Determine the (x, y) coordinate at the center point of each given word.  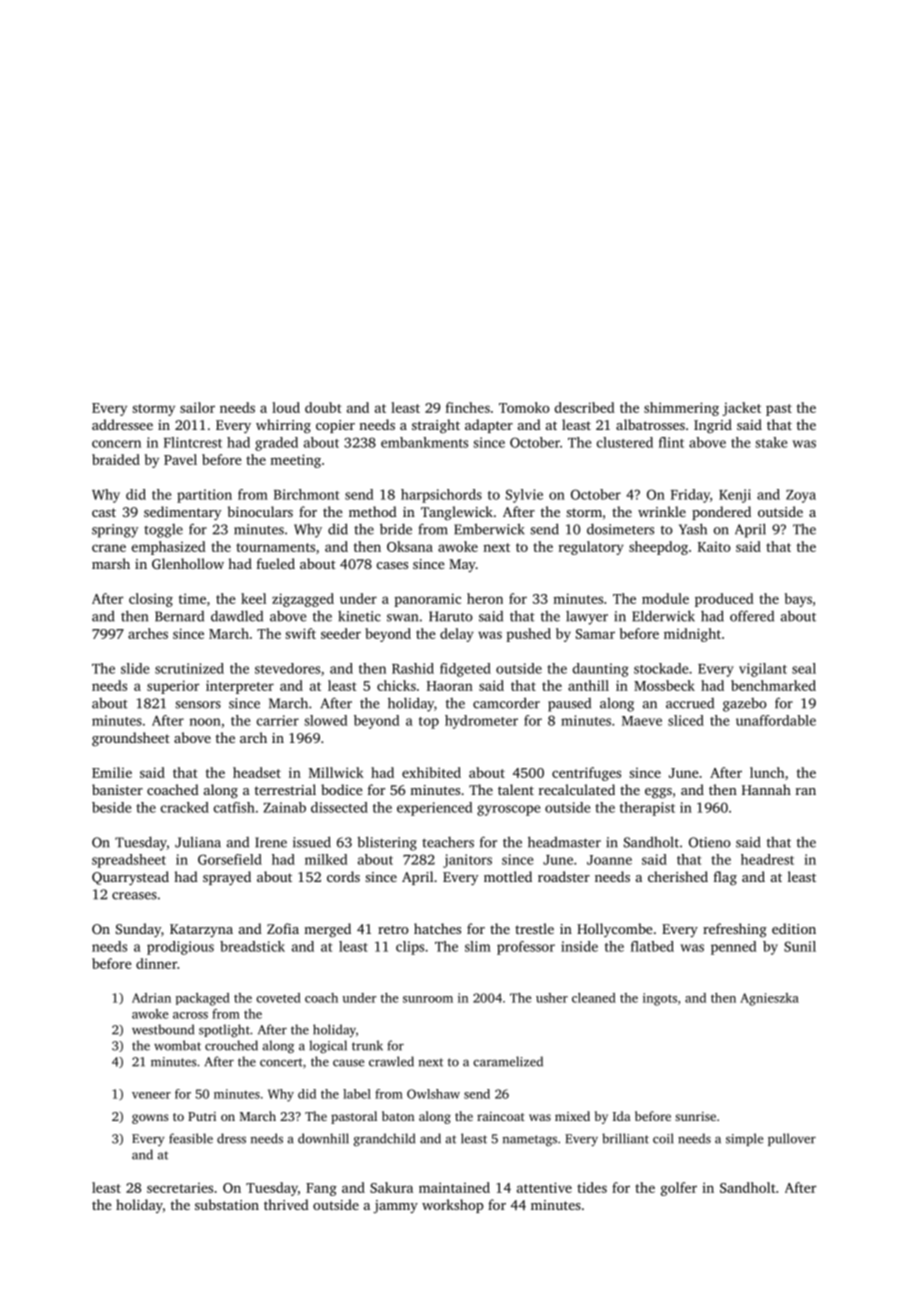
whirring (283, 426)
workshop (453, 1206)
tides (592, 1187)
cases (392, 565)
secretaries (180, 1188)
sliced (686, 720)
